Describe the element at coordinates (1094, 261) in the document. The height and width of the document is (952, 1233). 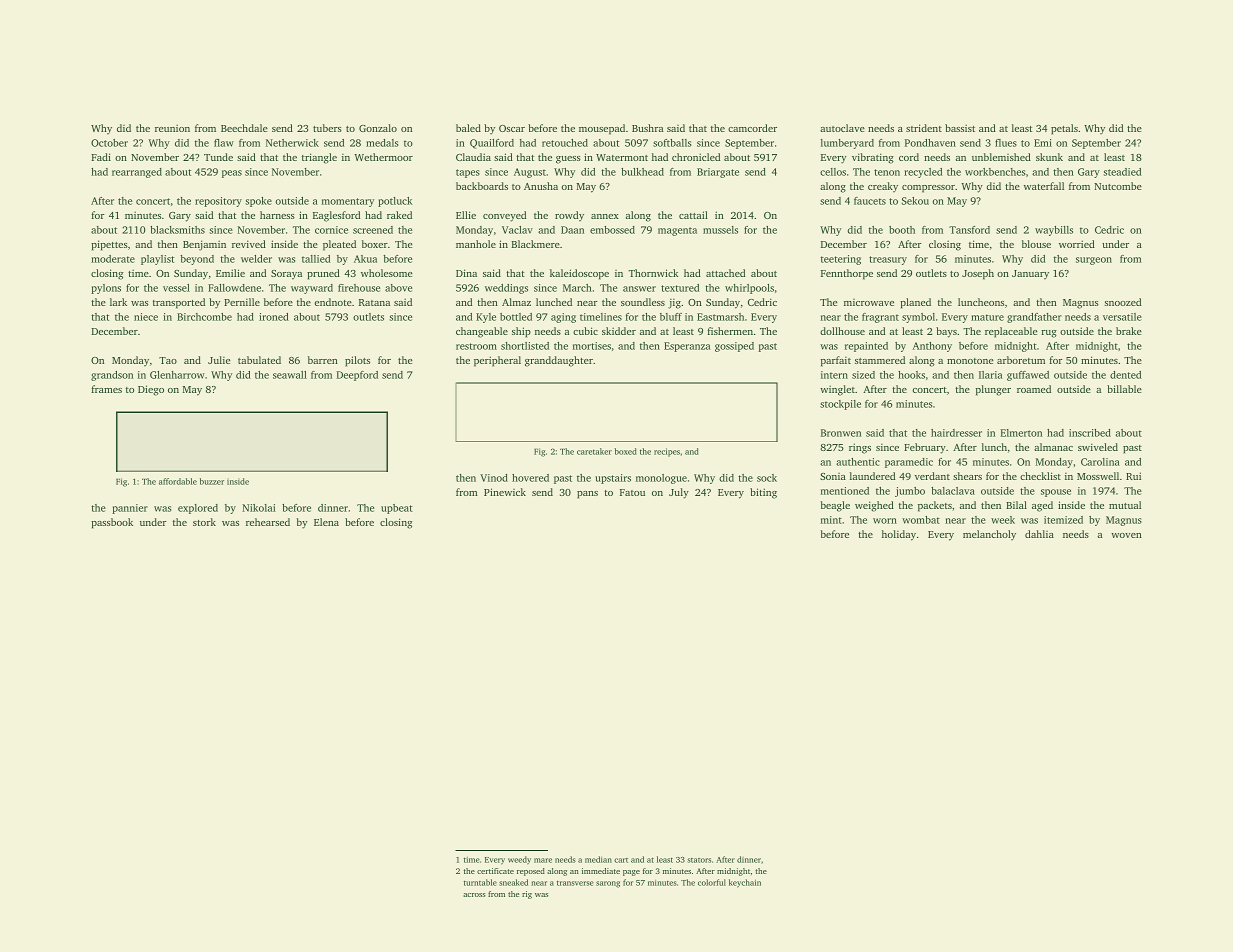
I see `surgeon` at that location.
